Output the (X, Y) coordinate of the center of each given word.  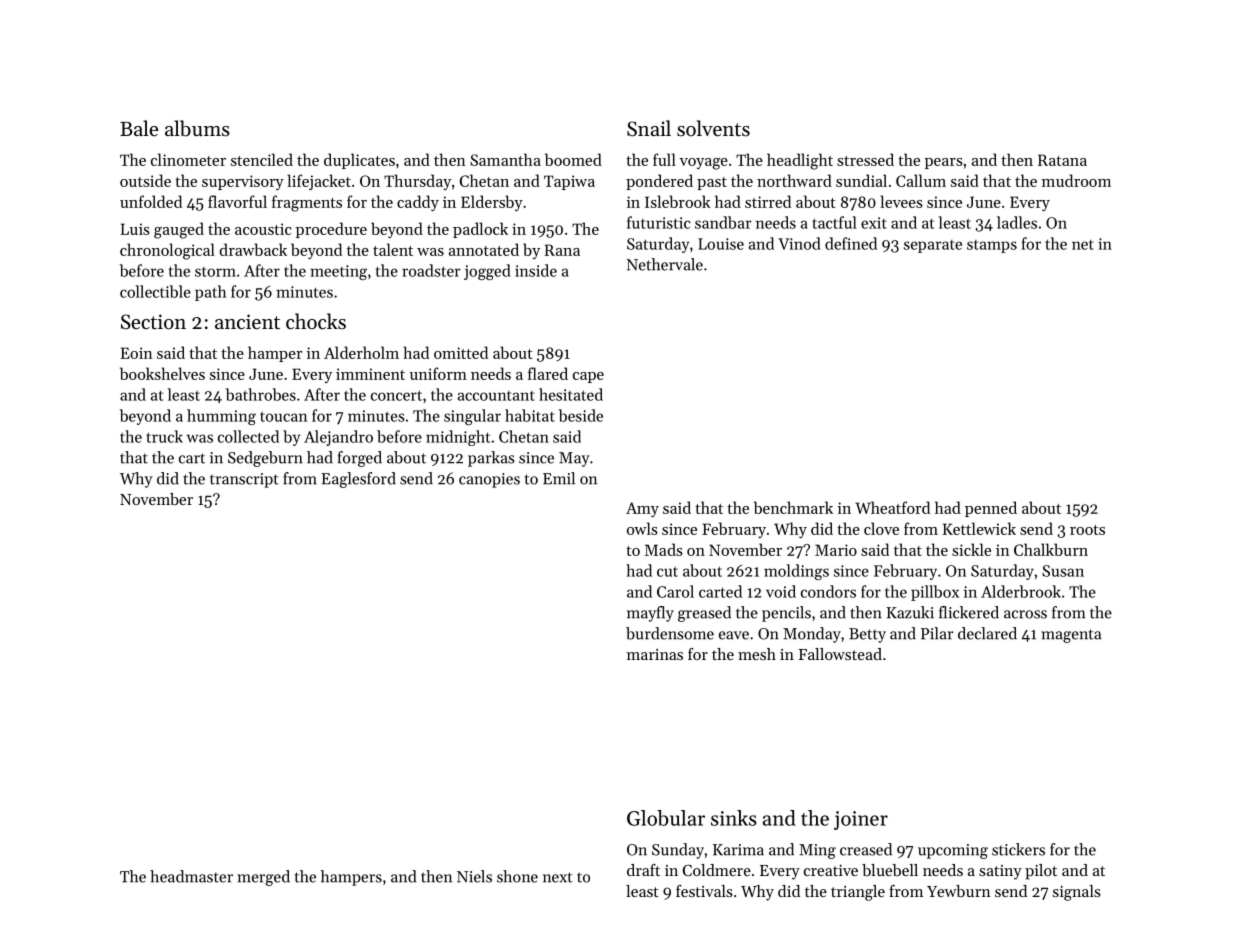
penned (991, 509)
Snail (649, 128)
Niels (474, 876)
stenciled (262, 159)
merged (263, 878)
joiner (861, 820)
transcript (244, 480)
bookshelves (162, 373)
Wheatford (892, 507)
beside (581, 415)
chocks (316, 321)
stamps (992, 246)
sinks (734, 818)
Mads (664, 549)
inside (536, 270)
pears (944, 163)
